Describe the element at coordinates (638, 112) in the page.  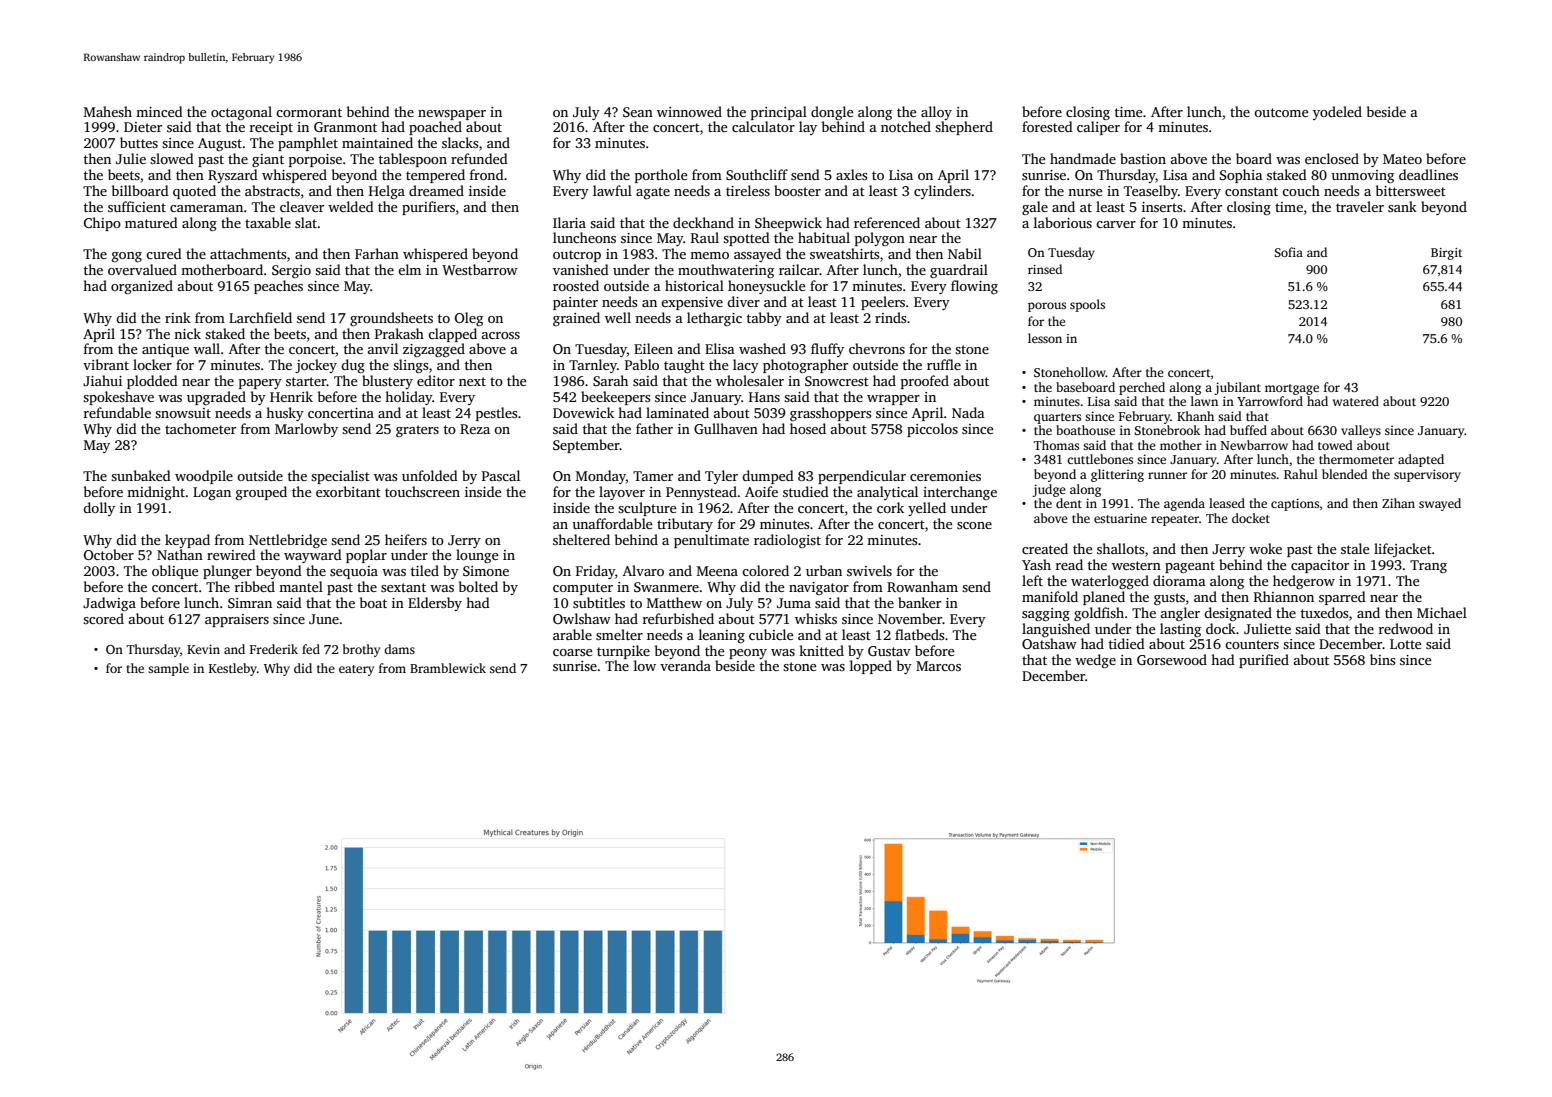
I see `Sean` at that location.
